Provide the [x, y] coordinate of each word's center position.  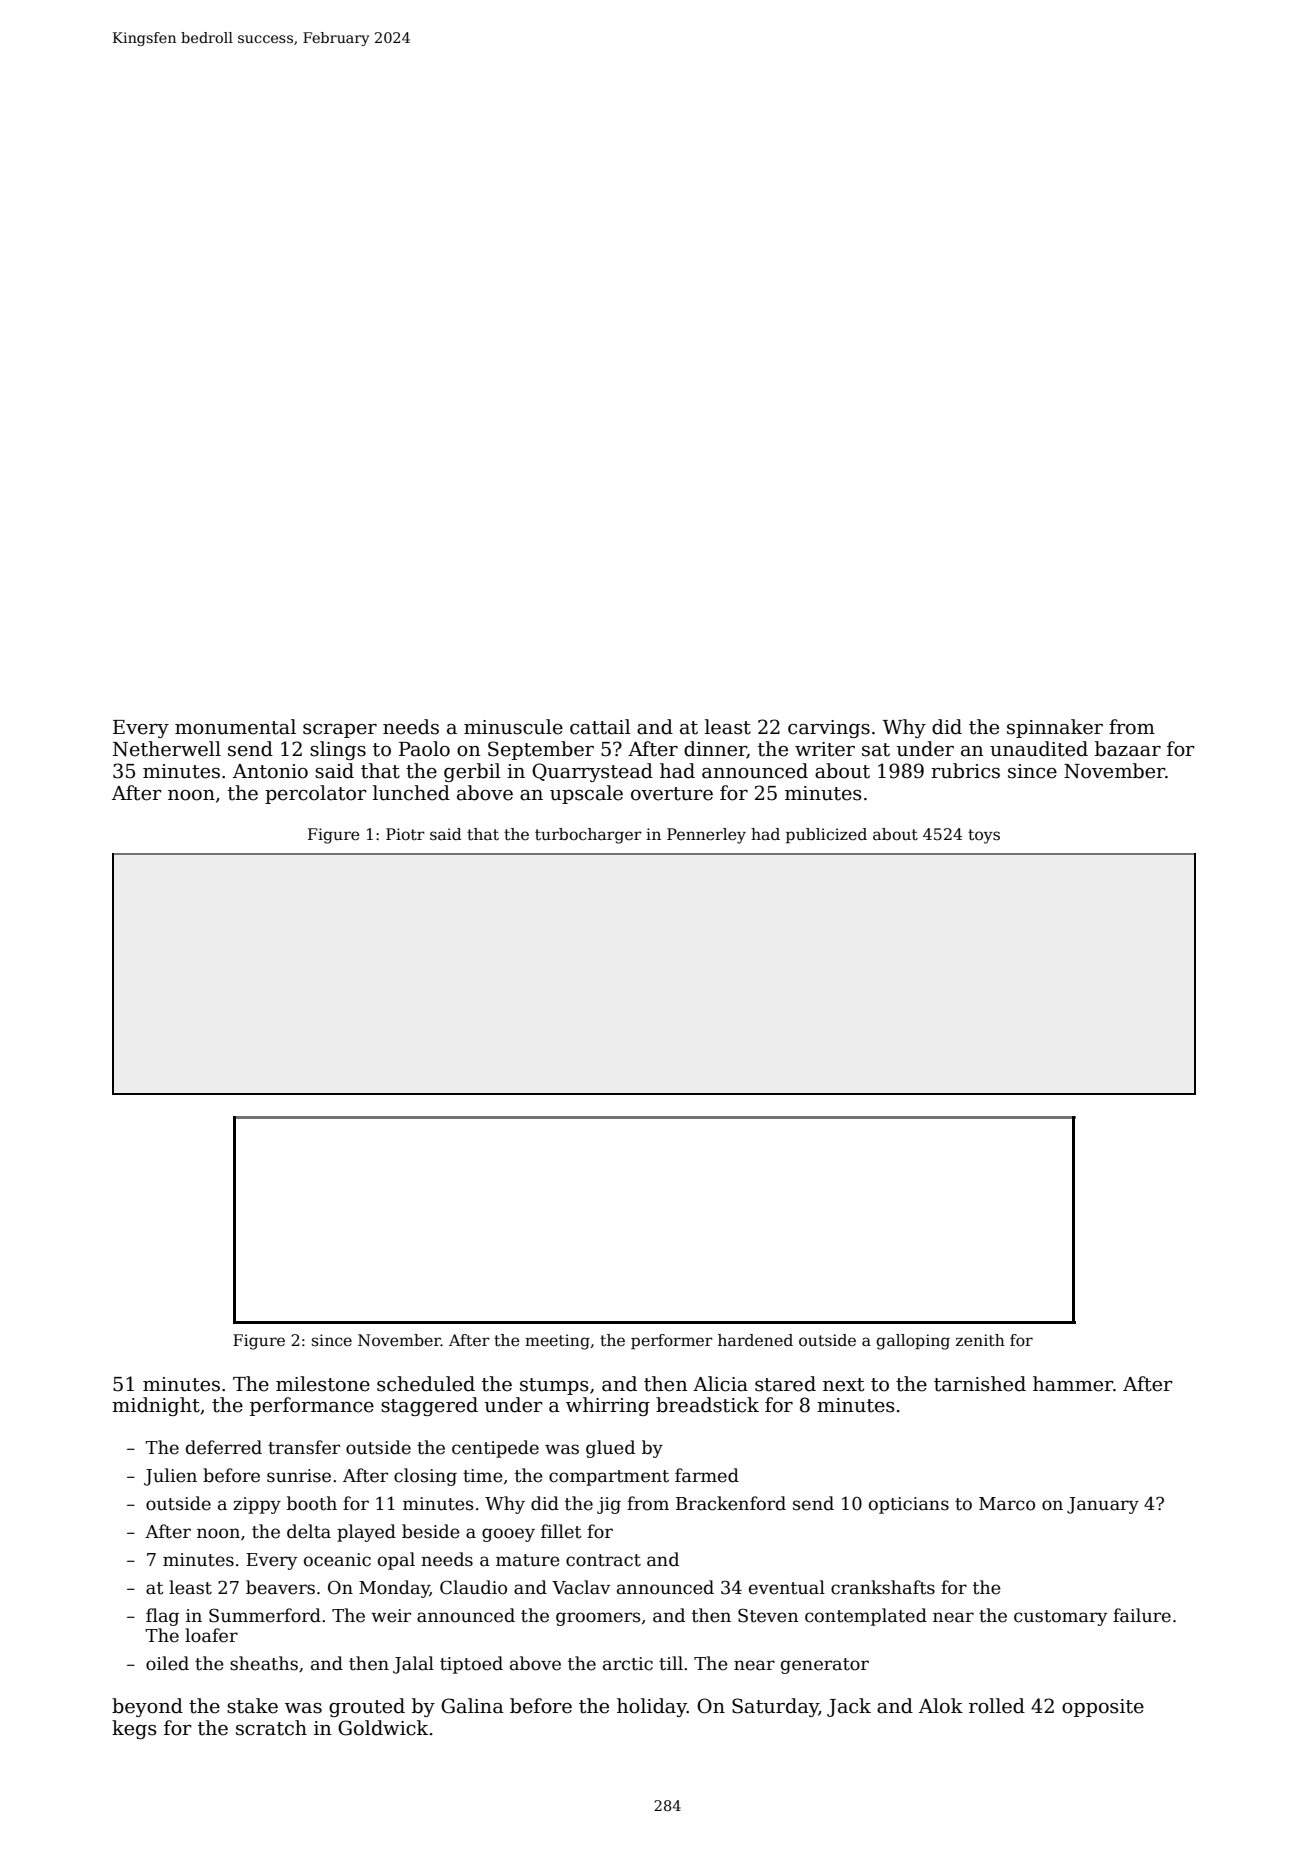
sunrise [299, 1476]
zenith [980, 1340]
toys [984, 836]
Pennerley [706, 836]
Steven [768, 1615]
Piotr [405, 834]
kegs [134, 1729]
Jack [849, 1707]
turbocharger [588, 836]
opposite [1103, 1708]
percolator [316, 794]
